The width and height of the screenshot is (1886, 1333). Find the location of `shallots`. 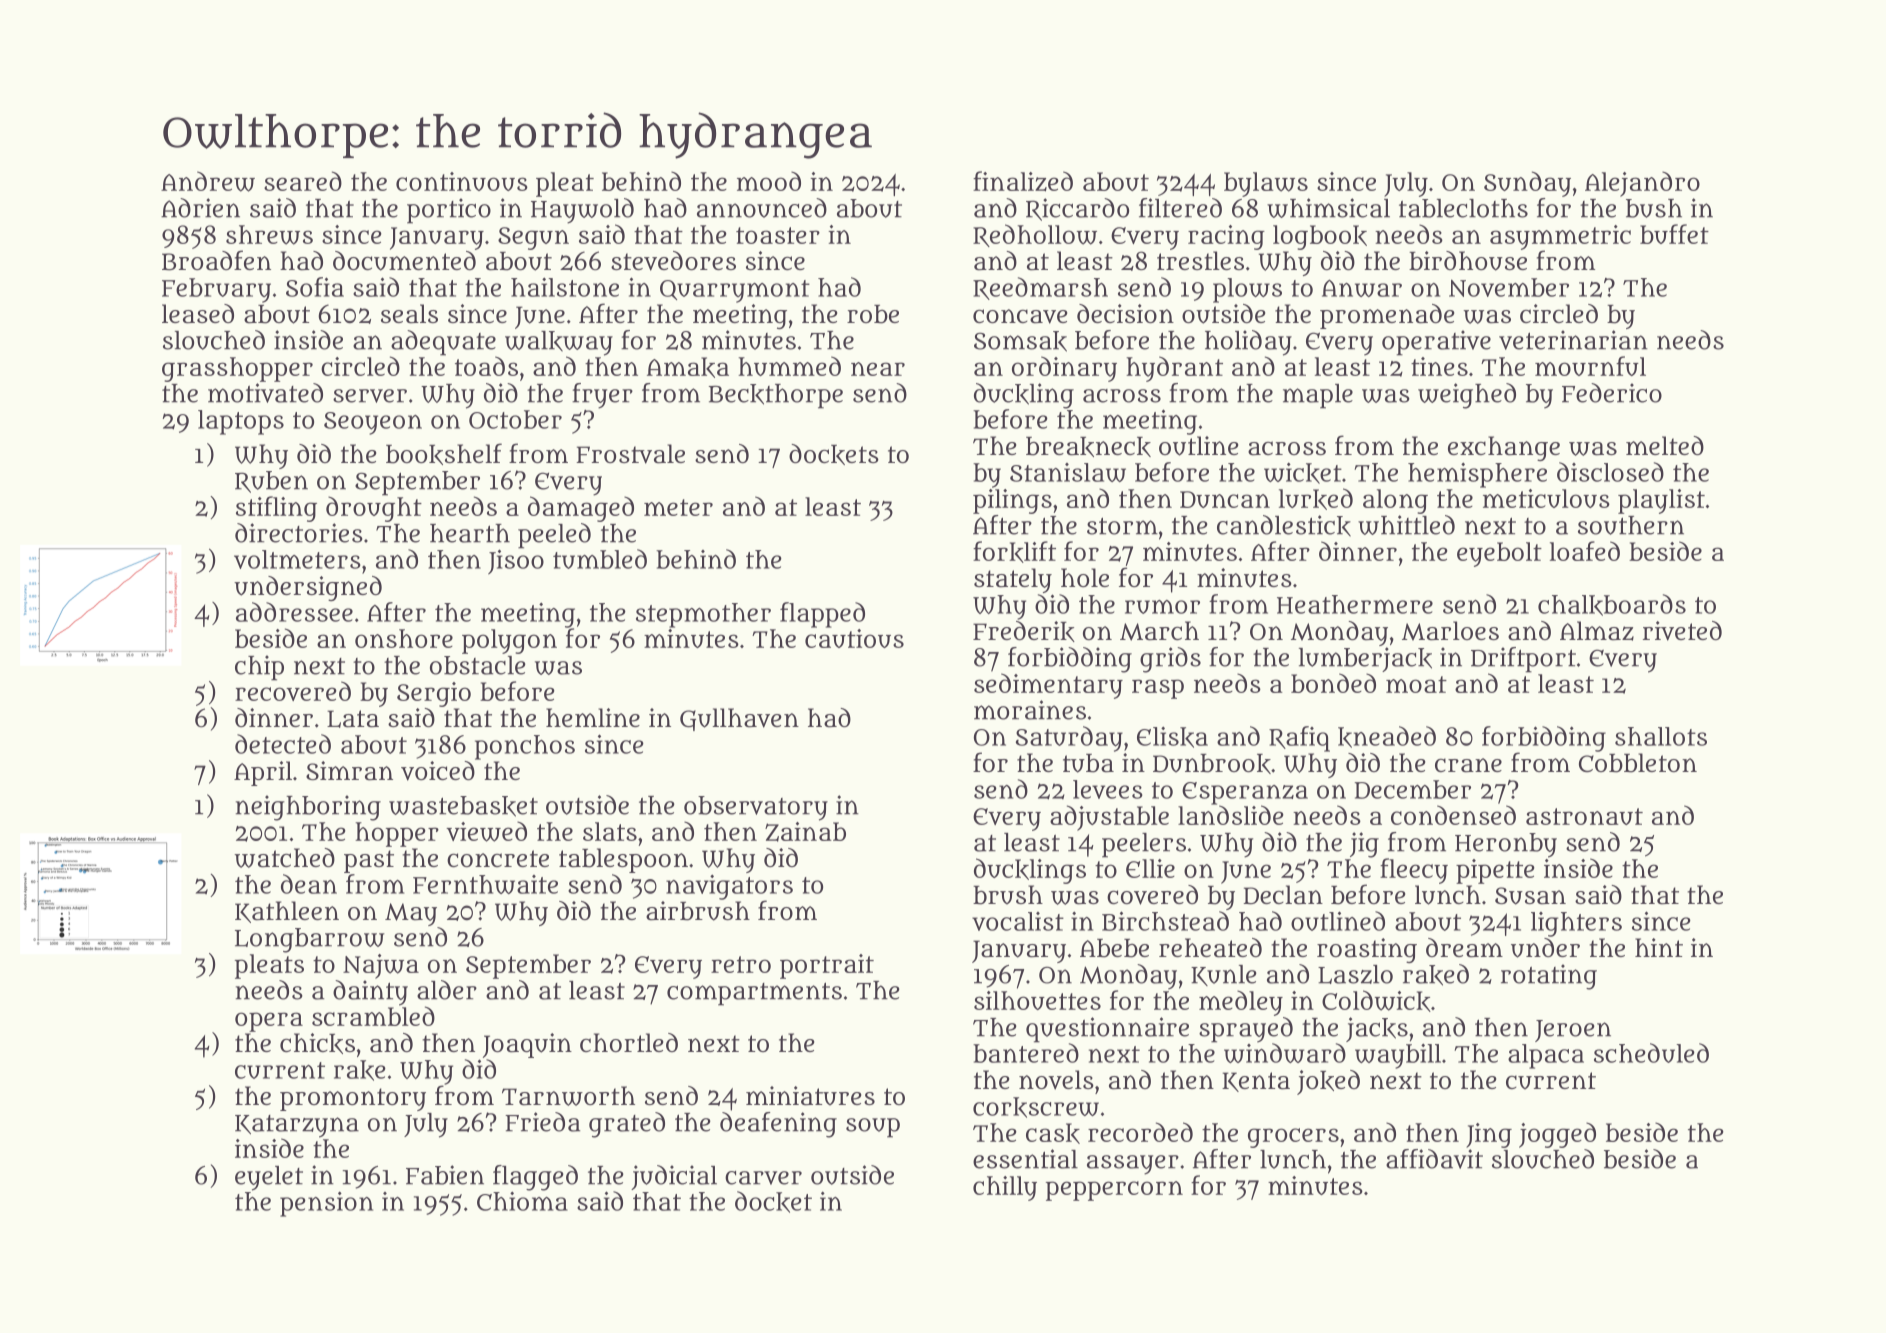

shallots is located at coordinates (1661, 736).
